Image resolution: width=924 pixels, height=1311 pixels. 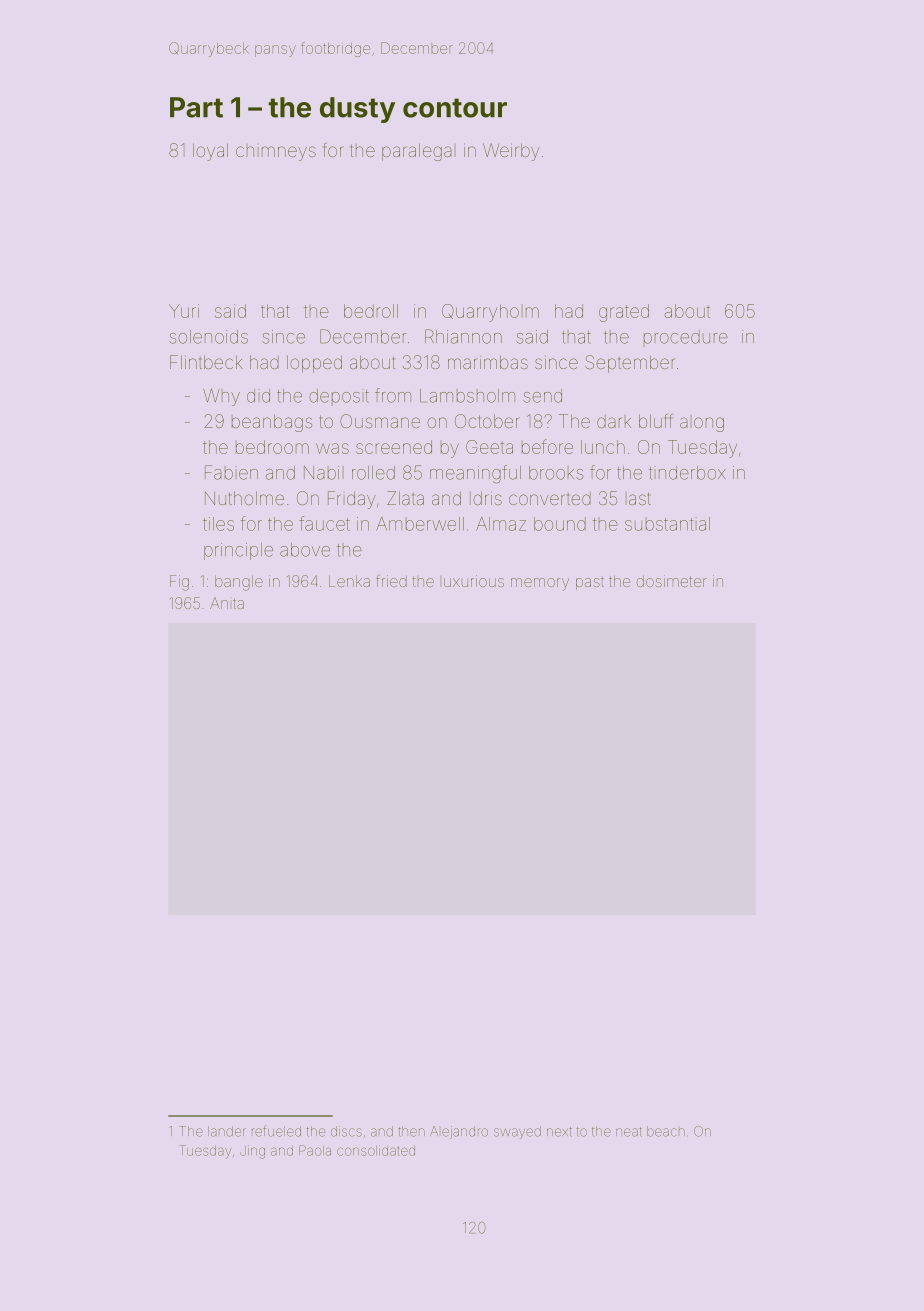 What do you see at coordinates (687, 473) in the page?
I see `tinderbox` at bounding box center [687, 473].
